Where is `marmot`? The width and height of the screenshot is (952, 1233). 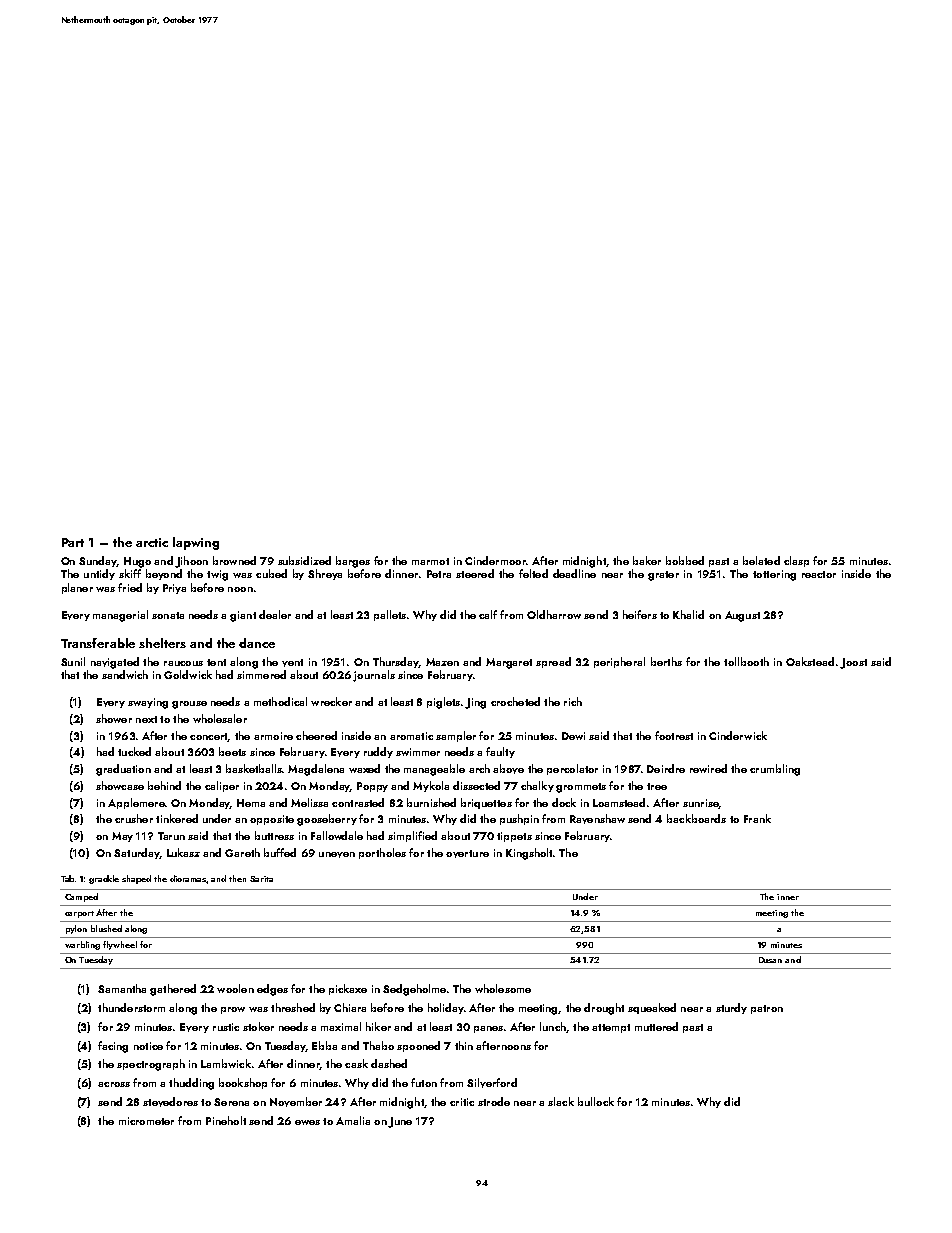 marmot is located at coordinates (430, 561).
